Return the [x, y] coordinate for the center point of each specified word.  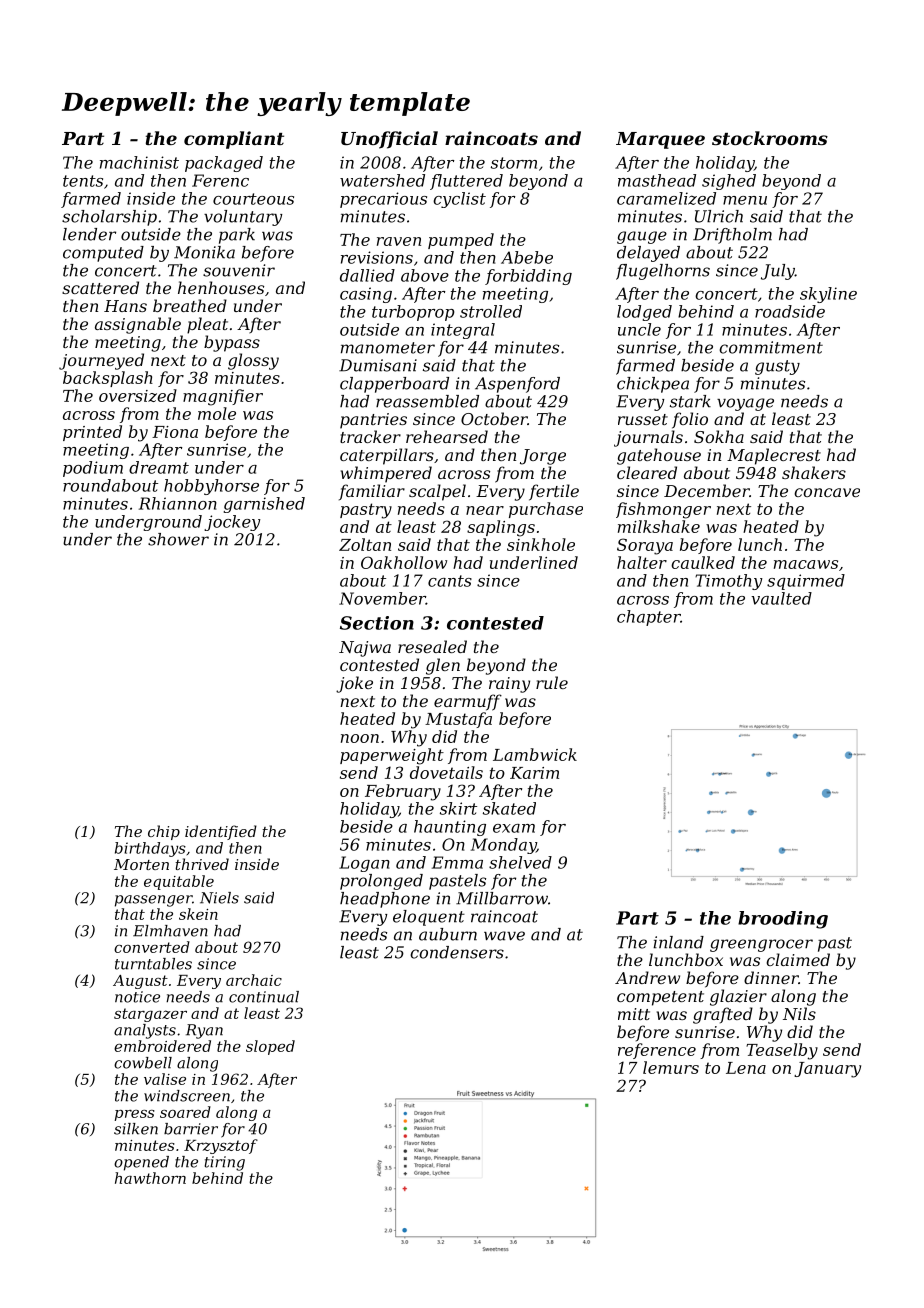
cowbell [143, 1063]
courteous [253, 199]
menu [745, 200]
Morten [141, 864]
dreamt [159, 467]
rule [552, 682]
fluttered [466, 182]
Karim [534, 773]
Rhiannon [178, 503]
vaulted [781, 598]
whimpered [386, 474]
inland [678, 942]
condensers [457, 952]
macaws [806, 564]
